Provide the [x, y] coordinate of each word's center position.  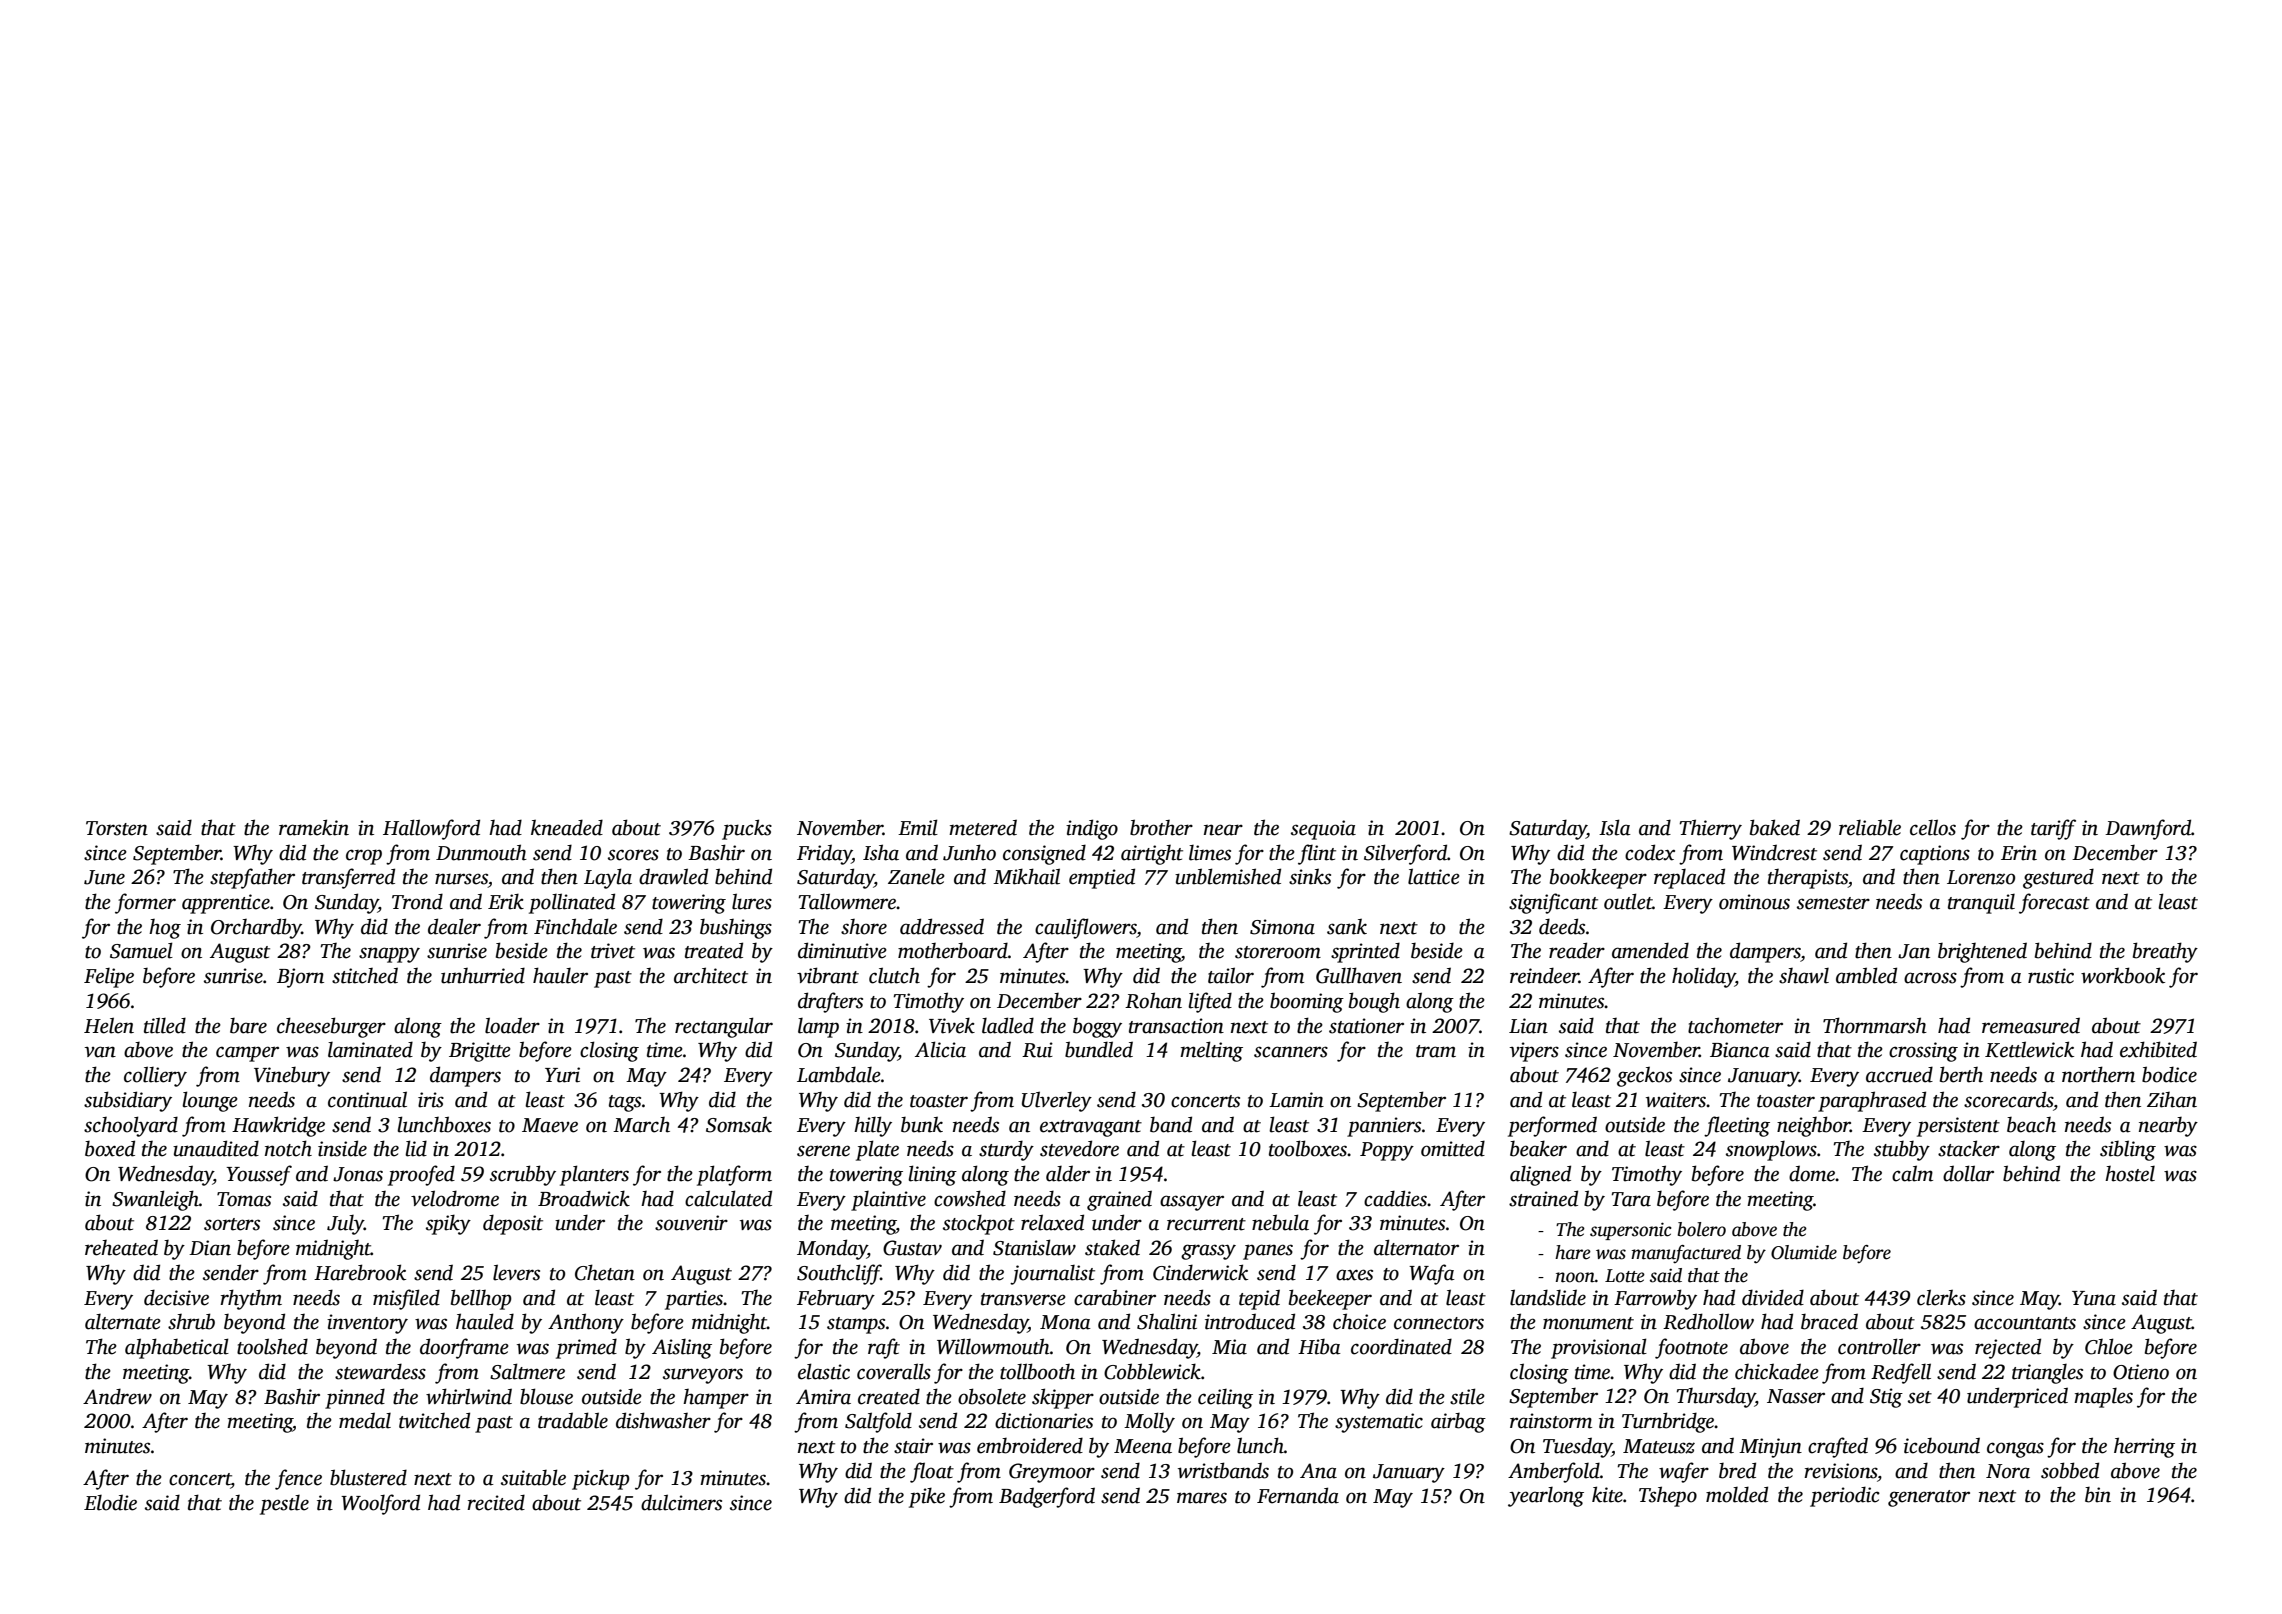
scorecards [2008, 1099]
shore [864, 927]
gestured [2058, 878]
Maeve [550, 1125]
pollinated [572, 903]
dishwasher [663, 1420]
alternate [123, 1322]
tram [1436, 1051]
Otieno [2141, 1372]
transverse [1023, 1299]
